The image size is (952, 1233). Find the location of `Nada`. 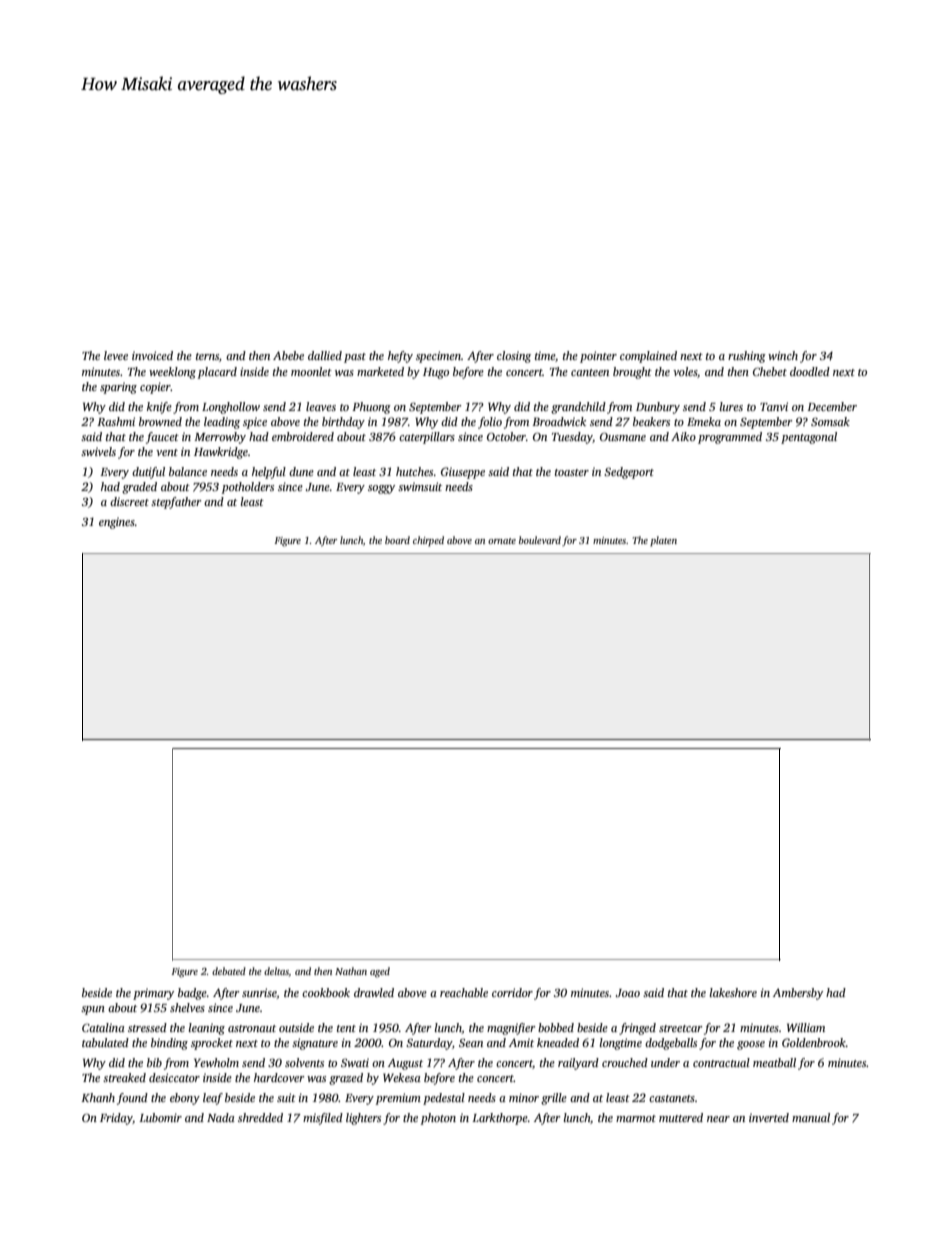

Nada is located at coordinates (221, 1117).
